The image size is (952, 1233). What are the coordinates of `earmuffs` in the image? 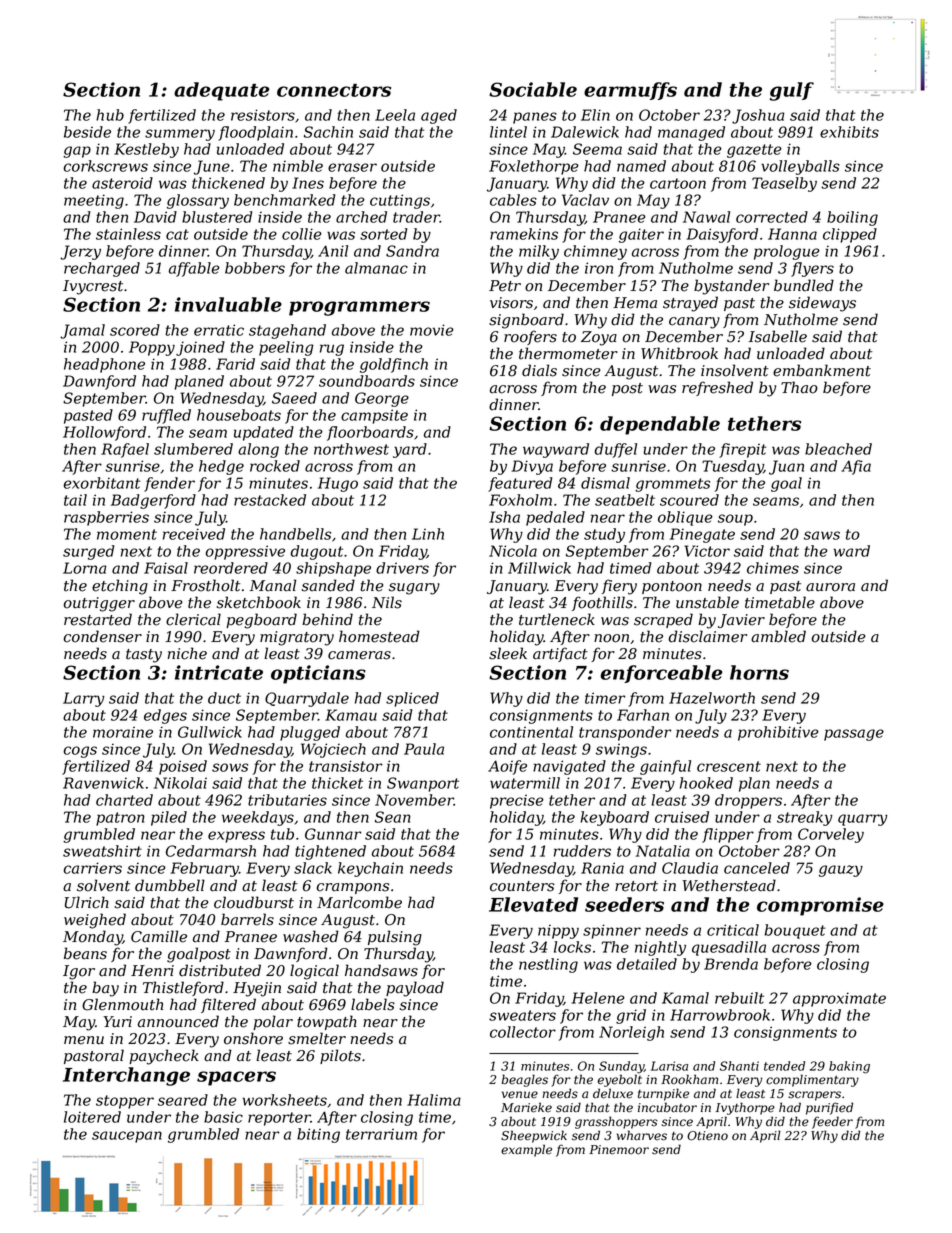 It's located at (630, 91).
